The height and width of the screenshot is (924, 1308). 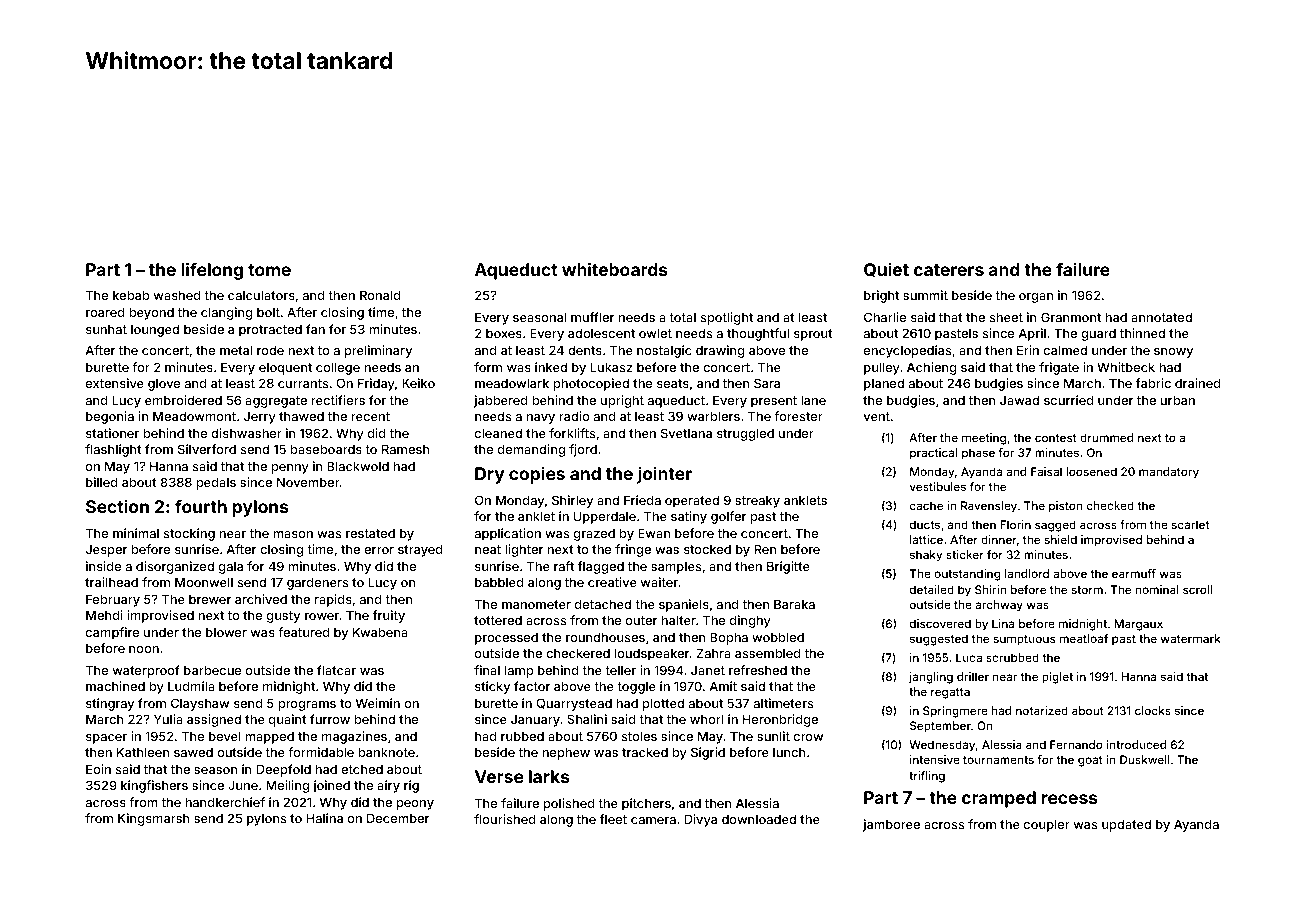 What do you see at coordinates (1173, 353) in the screenshot?
I see `snowy` at bounding box center [1173, 353].
